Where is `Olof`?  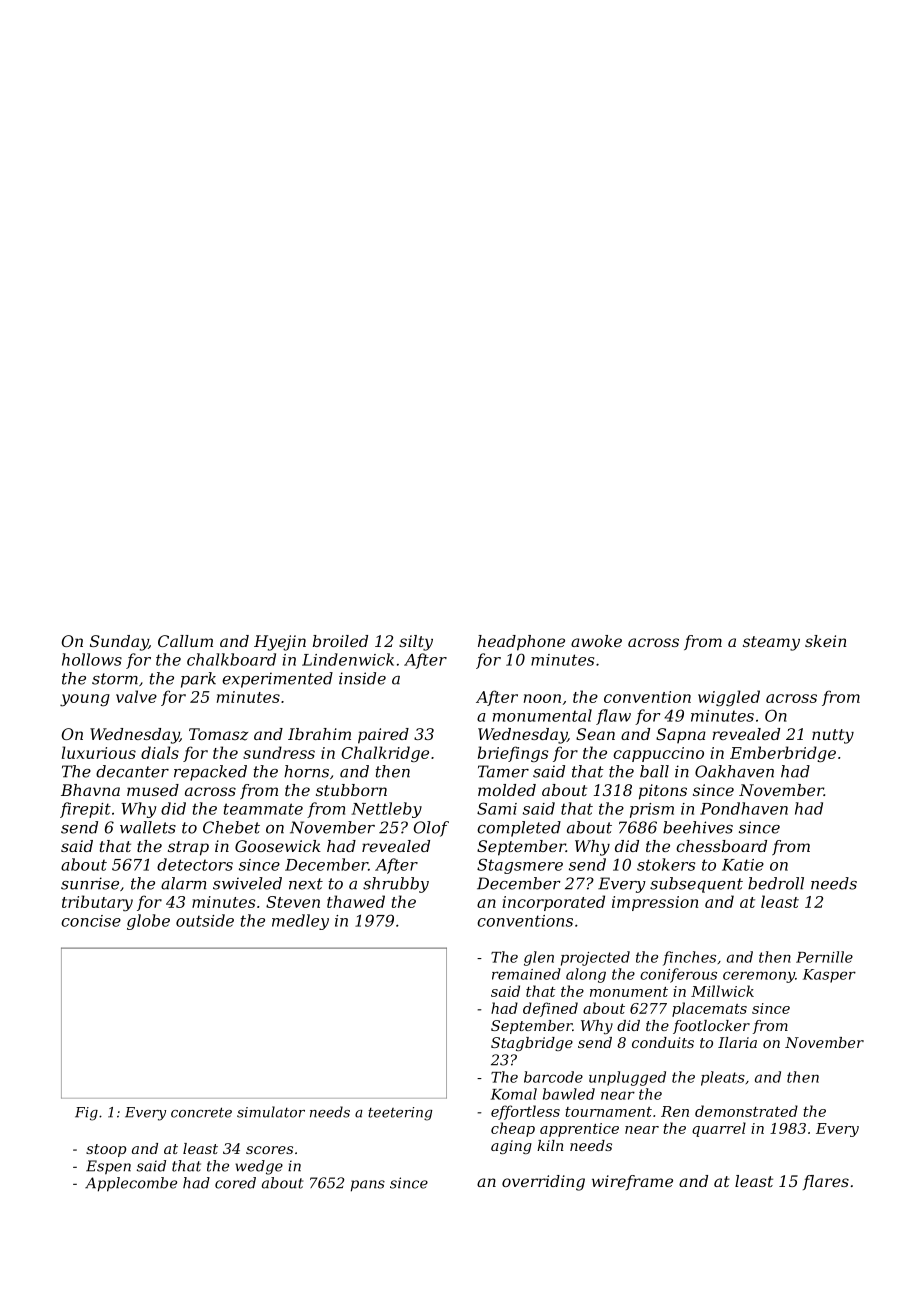
Olof is located at coordinates (431, 829).
